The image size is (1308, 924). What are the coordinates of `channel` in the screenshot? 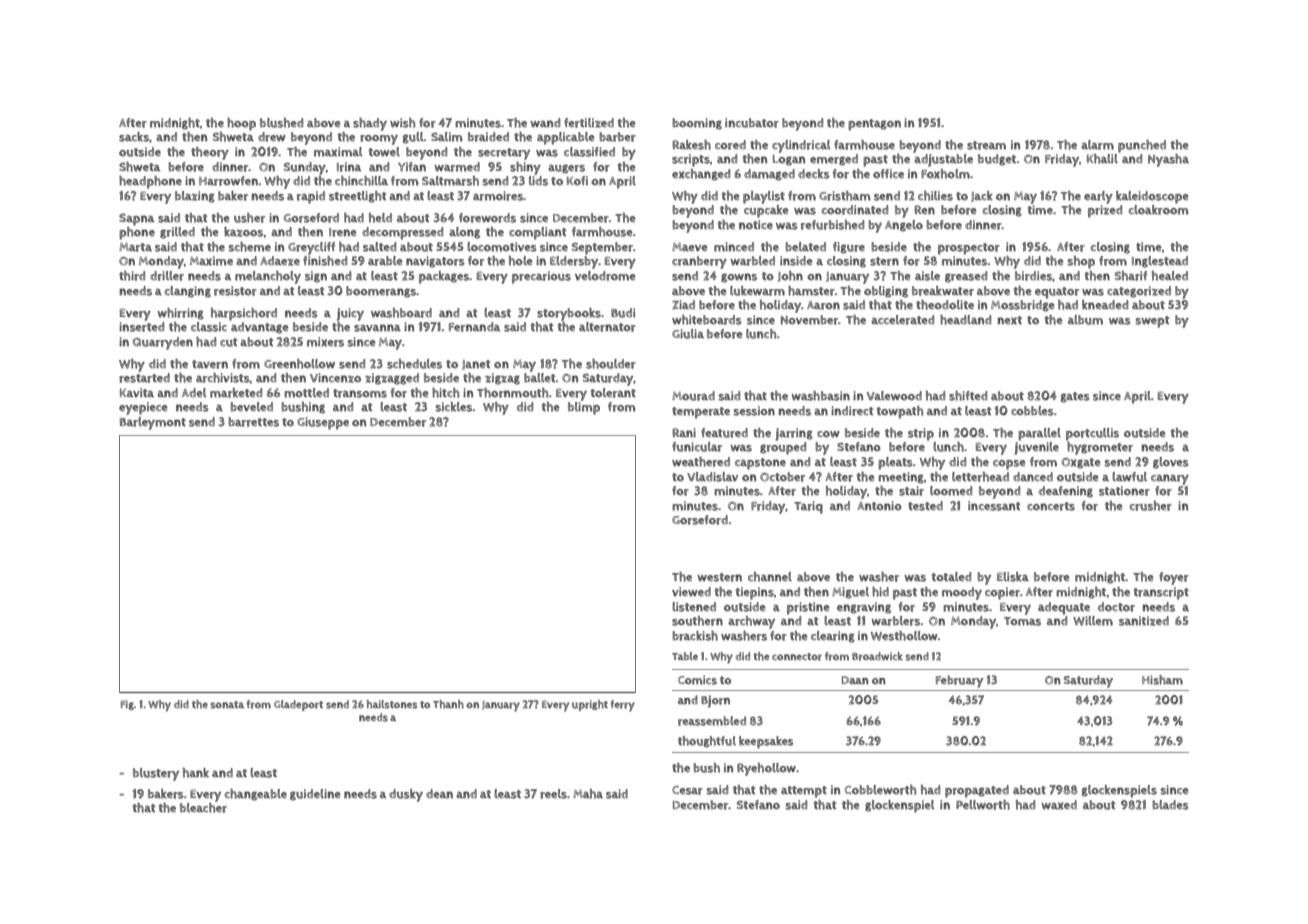 It's located at (770, 577).
